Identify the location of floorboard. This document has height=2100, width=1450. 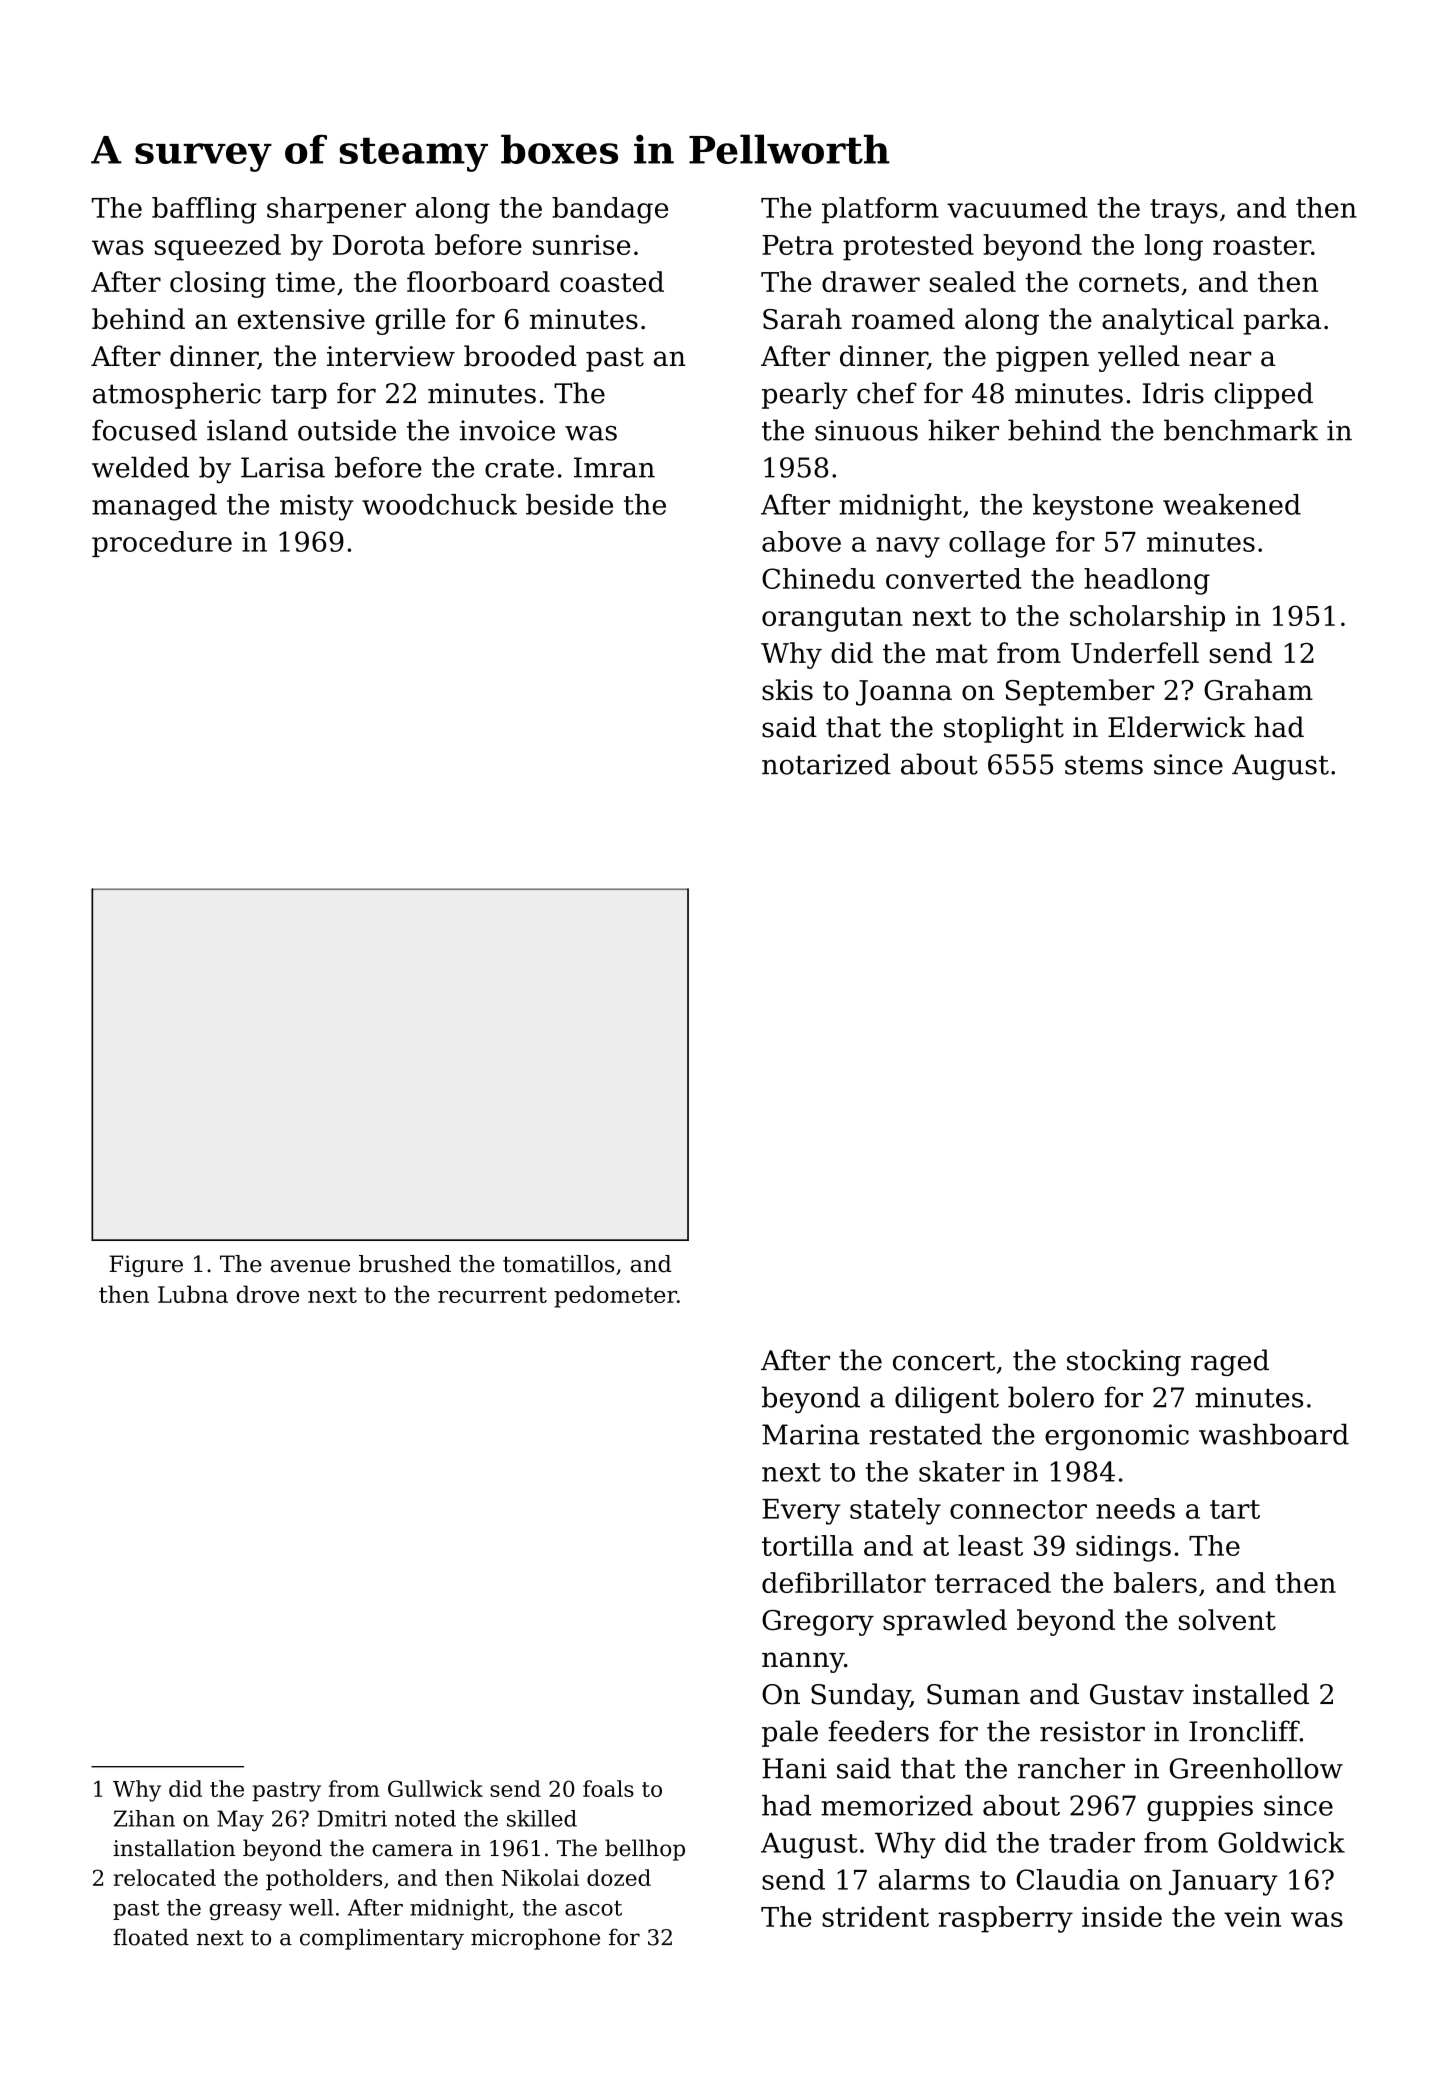
(478, 281).
